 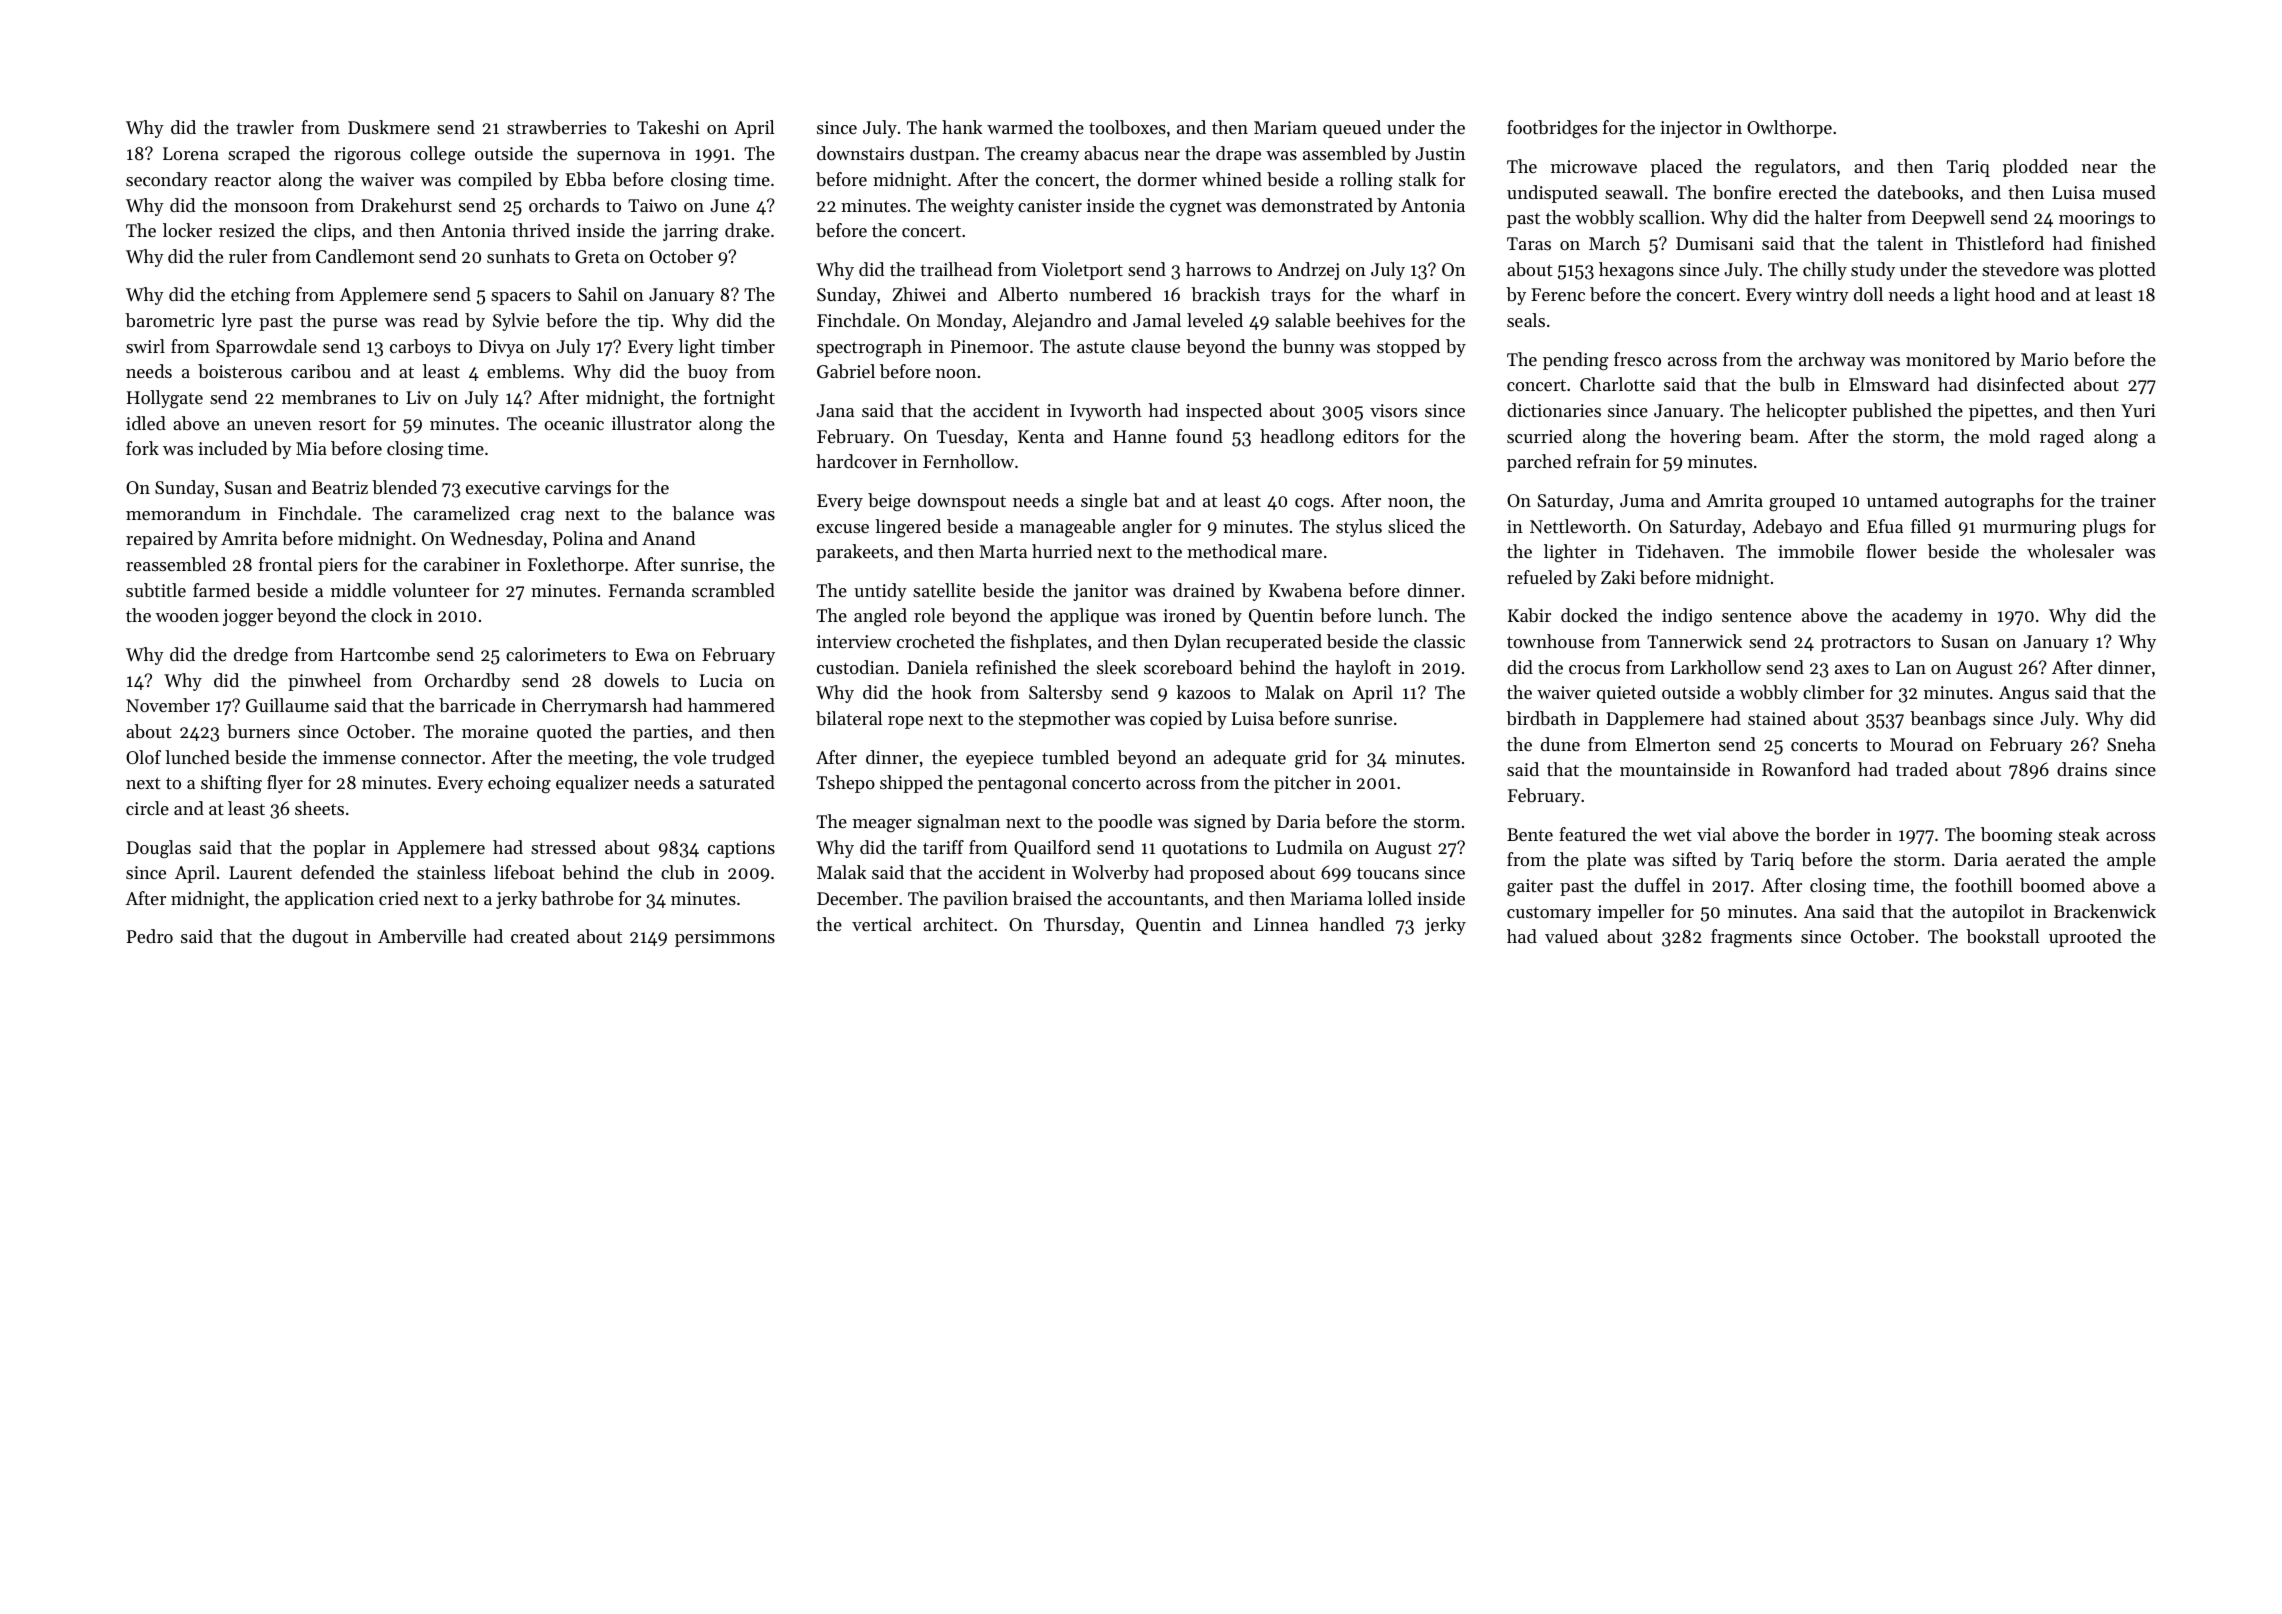 I want to click on Pedro, so click(x=150, y=936).
